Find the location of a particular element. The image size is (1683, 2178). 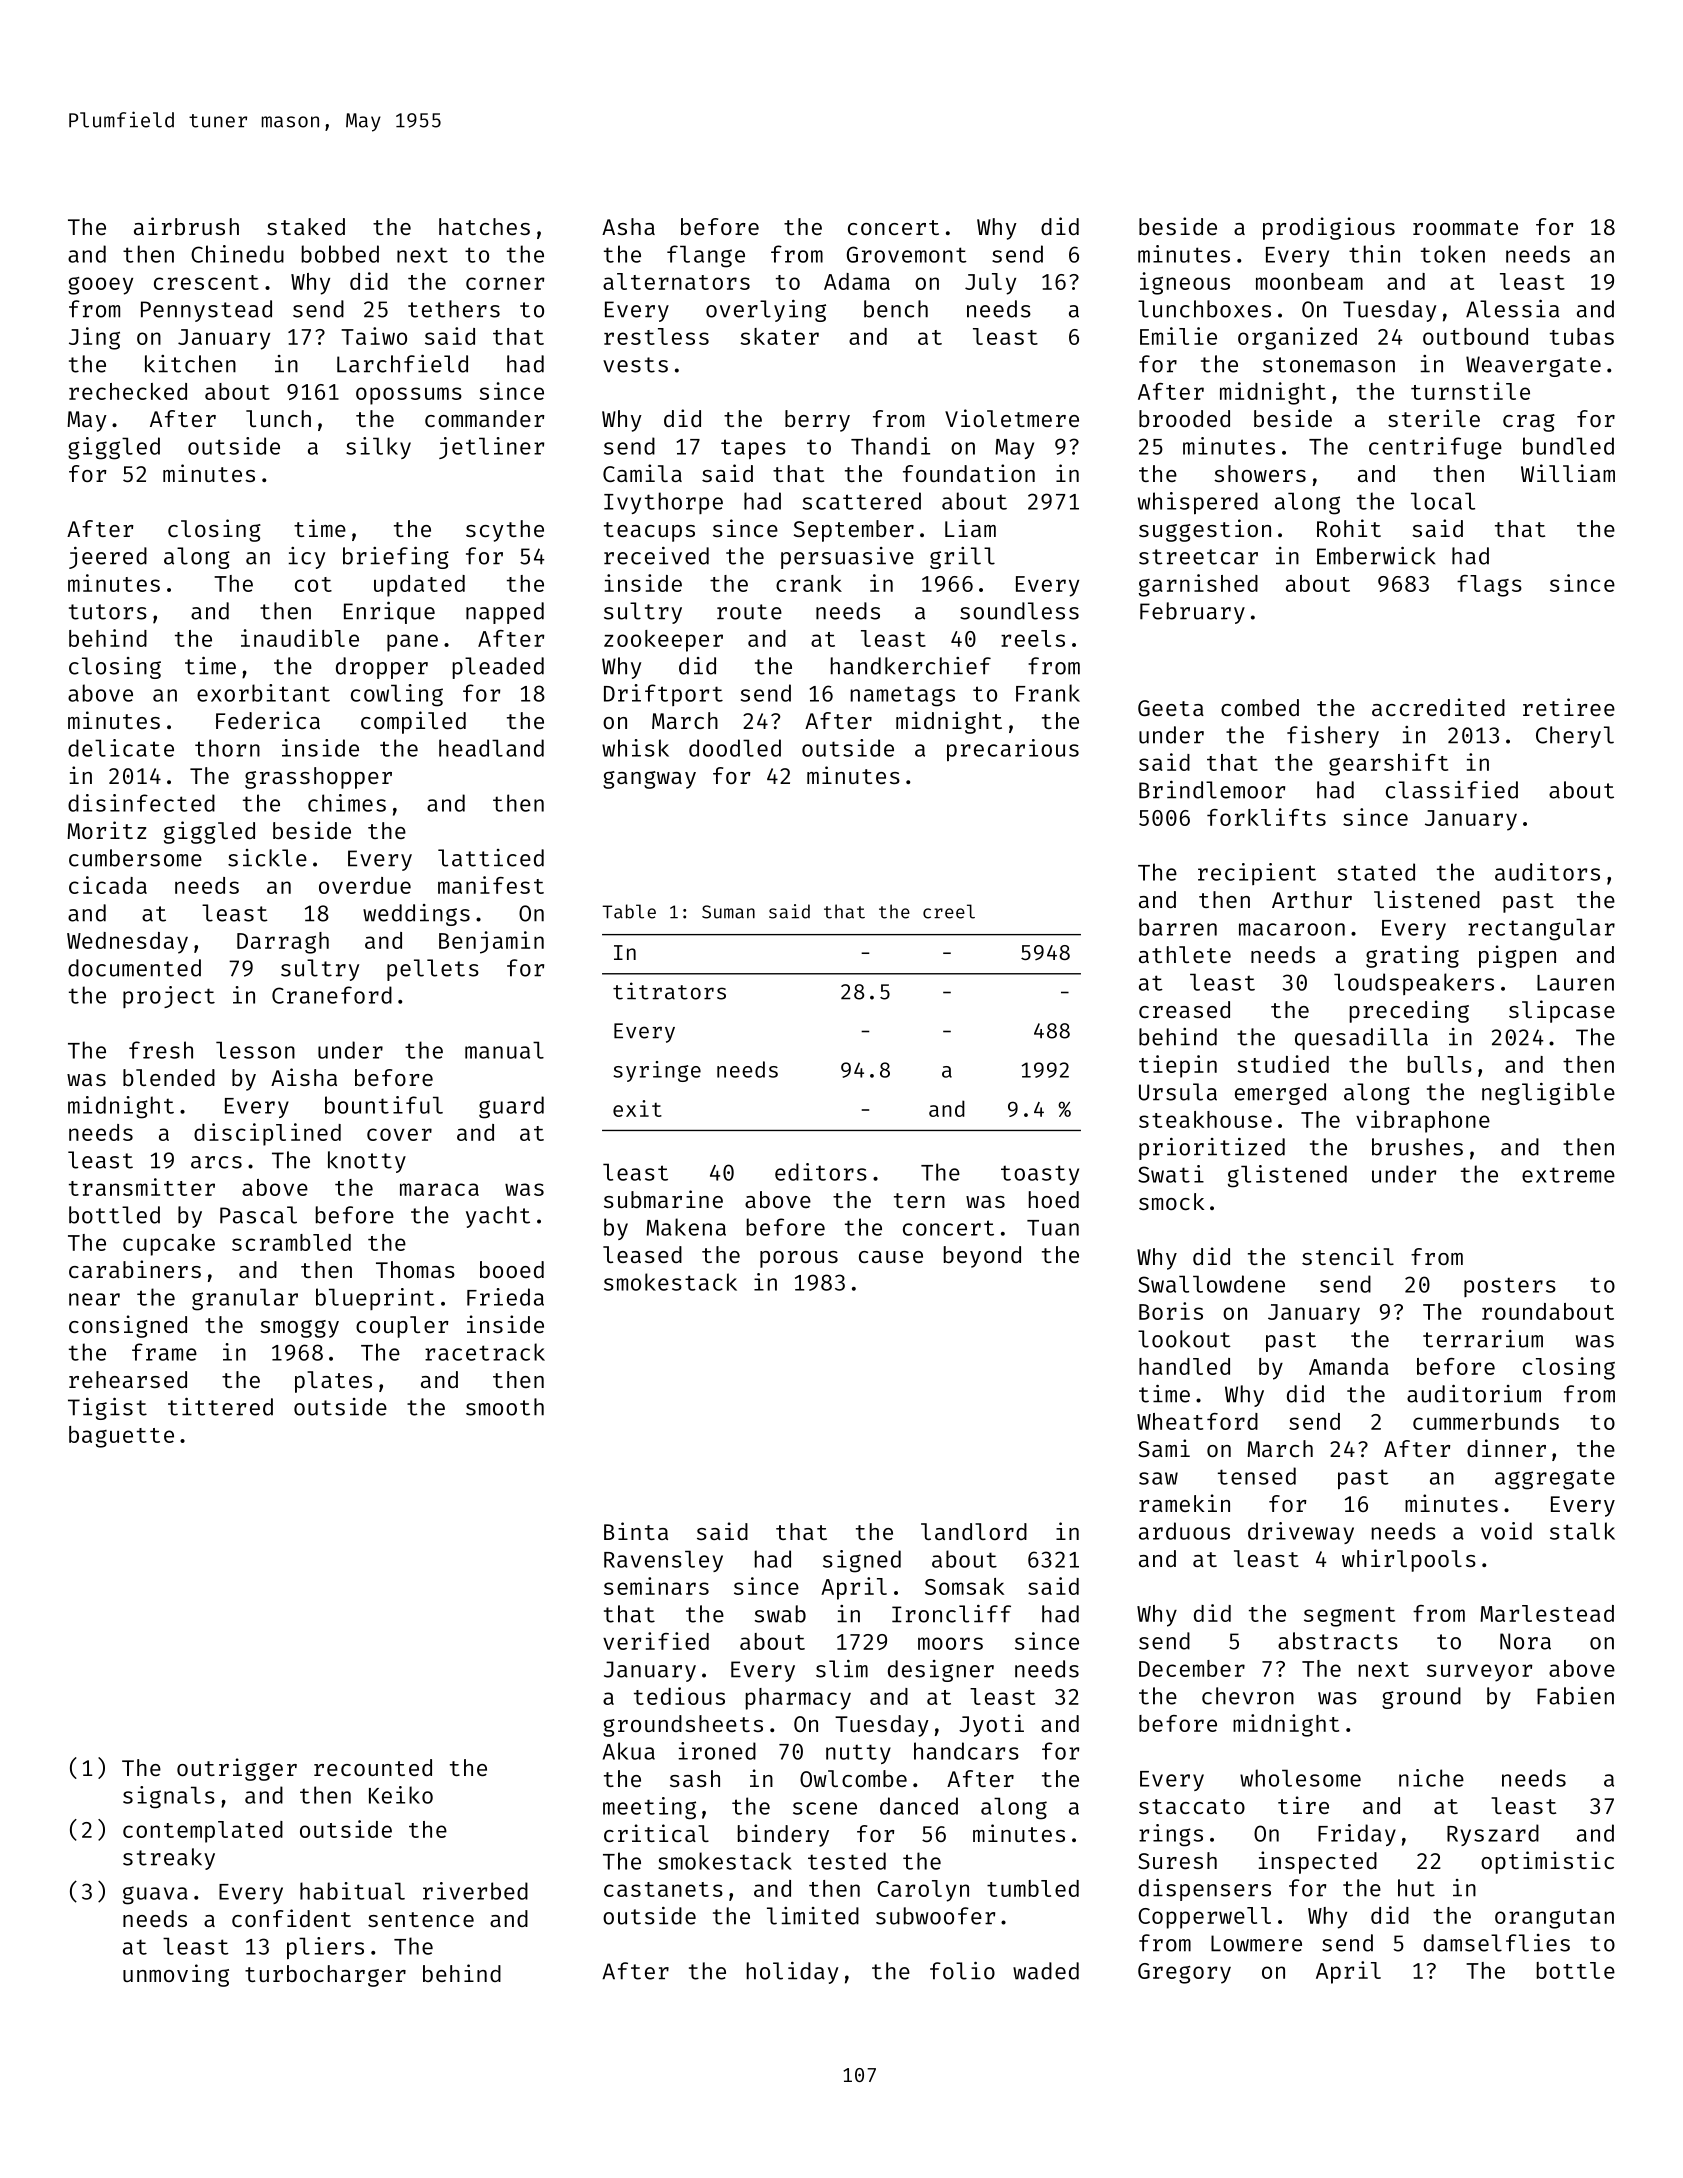

guava is located at coordinates (155, 1895).
